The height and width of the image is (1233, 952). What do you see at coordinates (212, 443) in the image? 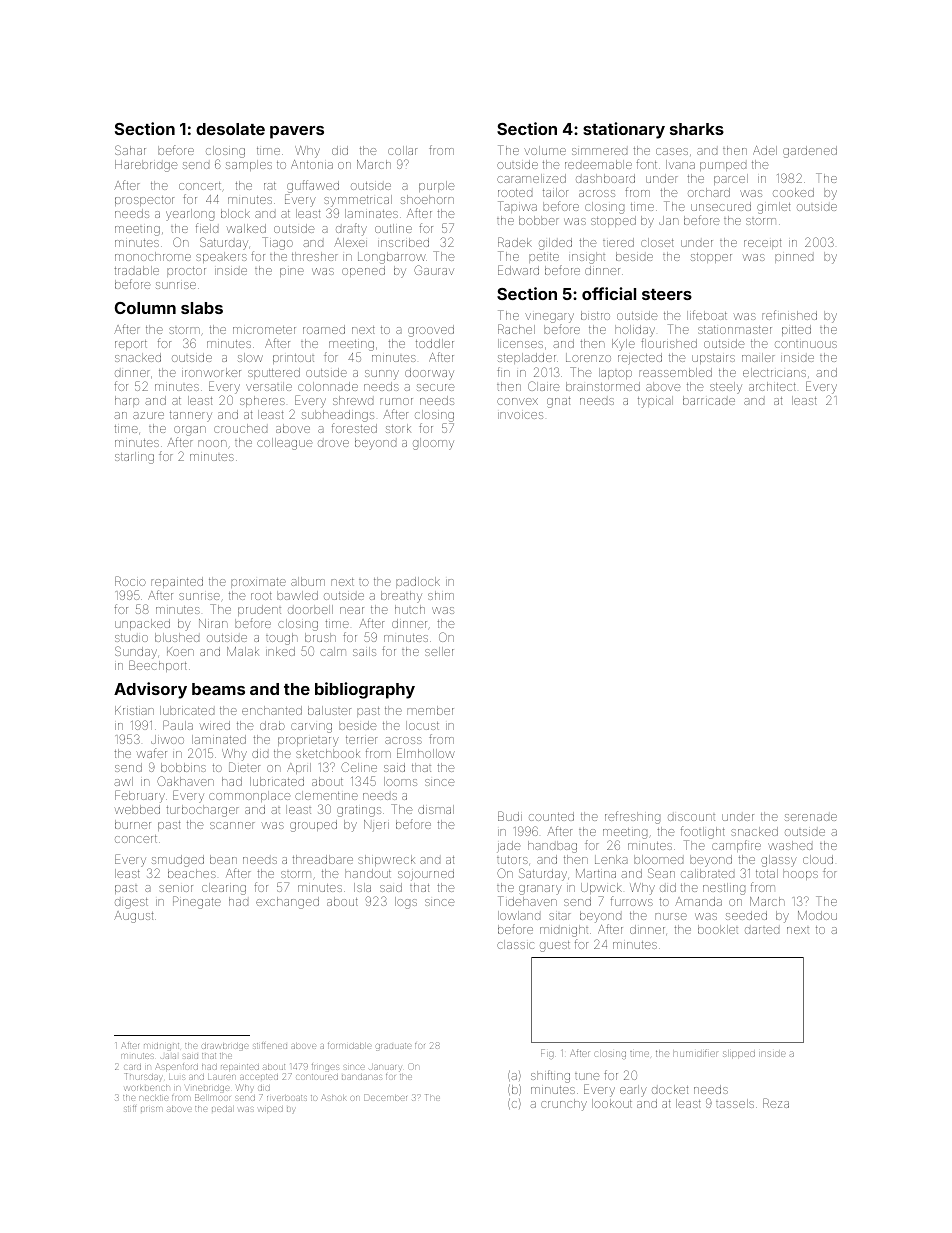
I see `noon` at bounding box center [212, 443].
